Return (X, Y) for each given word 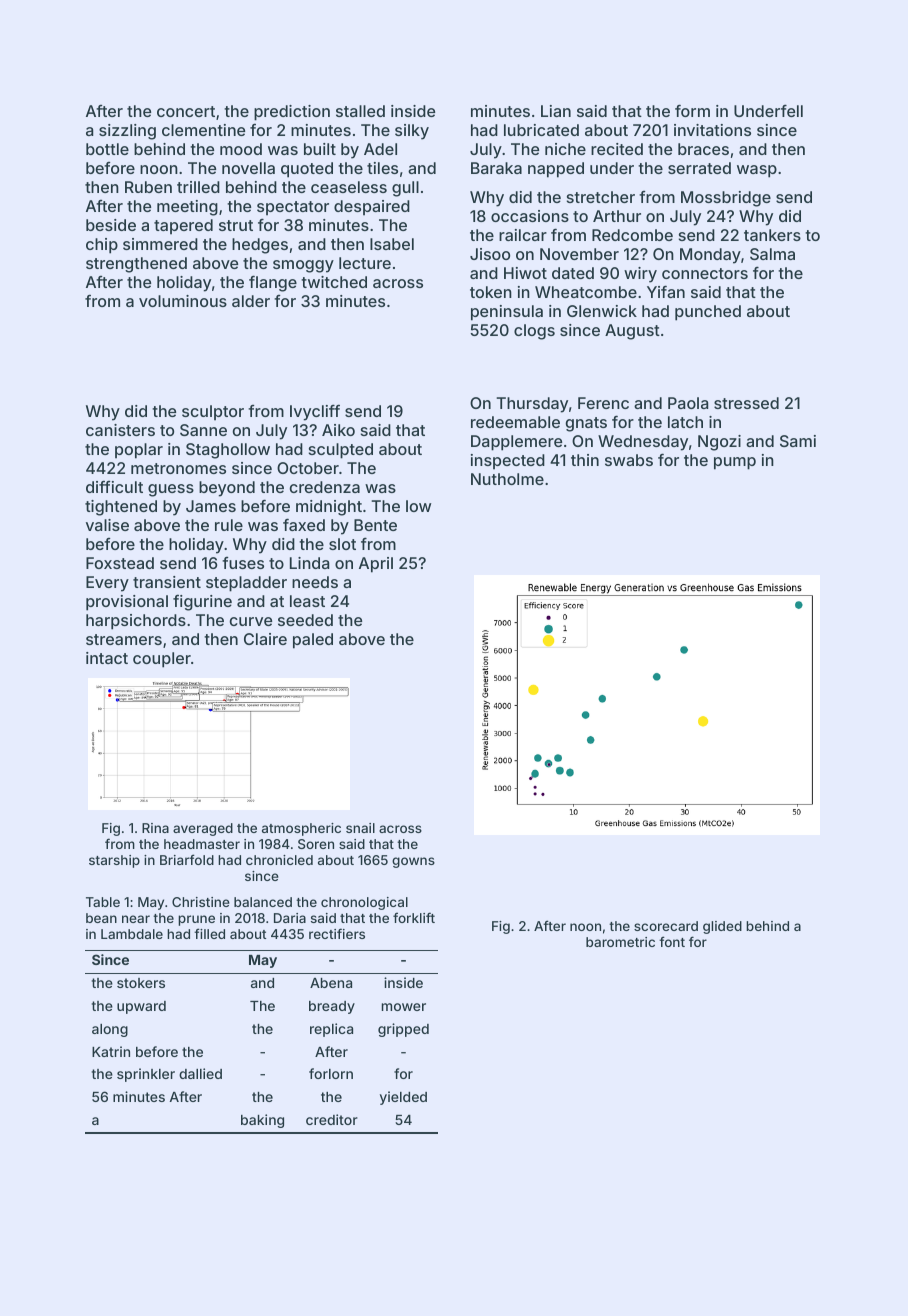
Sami (798, 441)
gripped (403, 1030)
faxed (304, 524)
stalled (360, 111)
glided (722, 927)
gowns (413, 862)
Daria (290, 918)
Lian (556, 111)
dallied (200, 1073)
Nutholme (507, 479)
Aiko (338, 430)
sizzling (127, 132)
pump (735, 463)
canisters (120, 430)
